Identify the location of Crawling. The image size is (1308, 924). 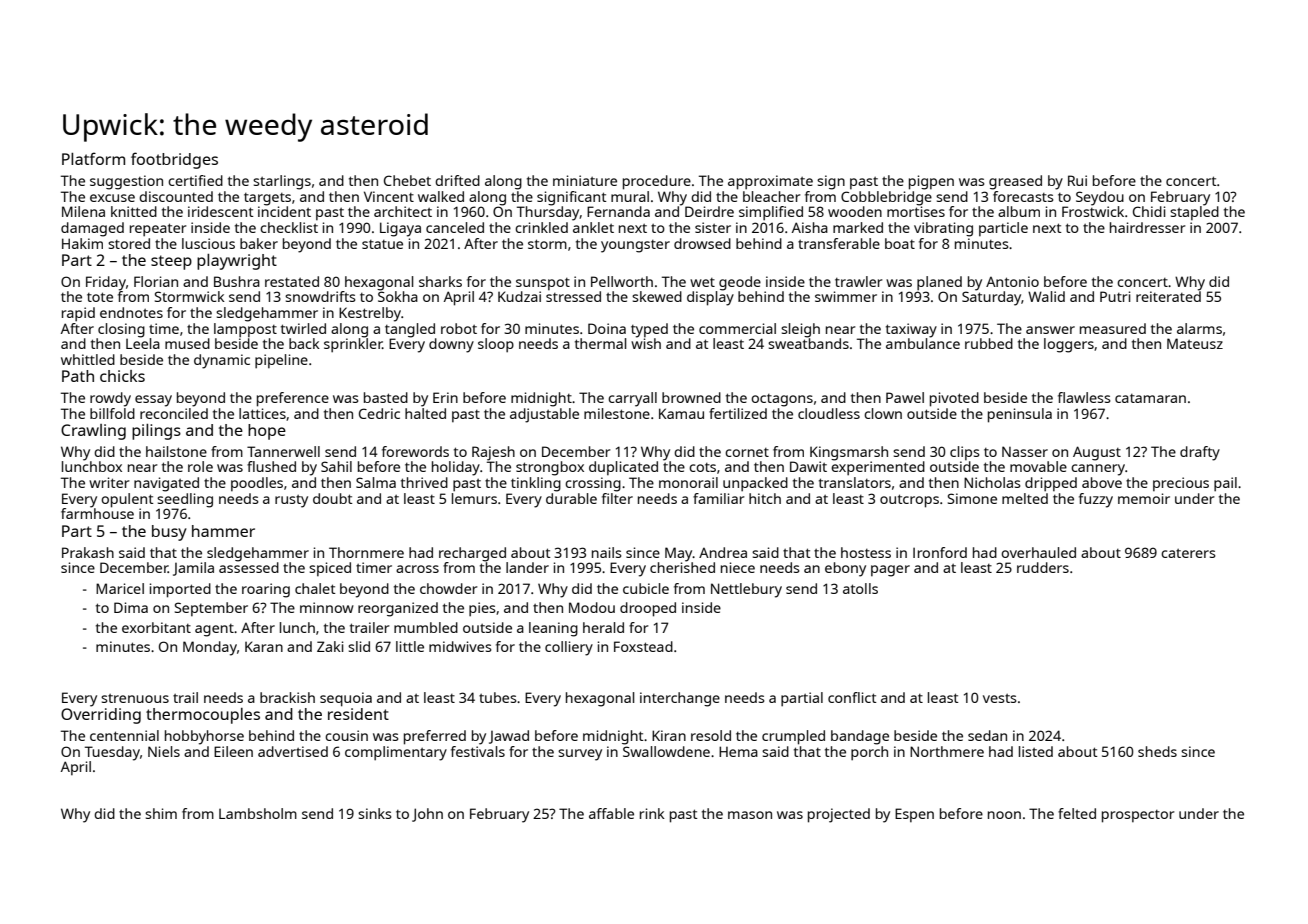
(93, 432).
